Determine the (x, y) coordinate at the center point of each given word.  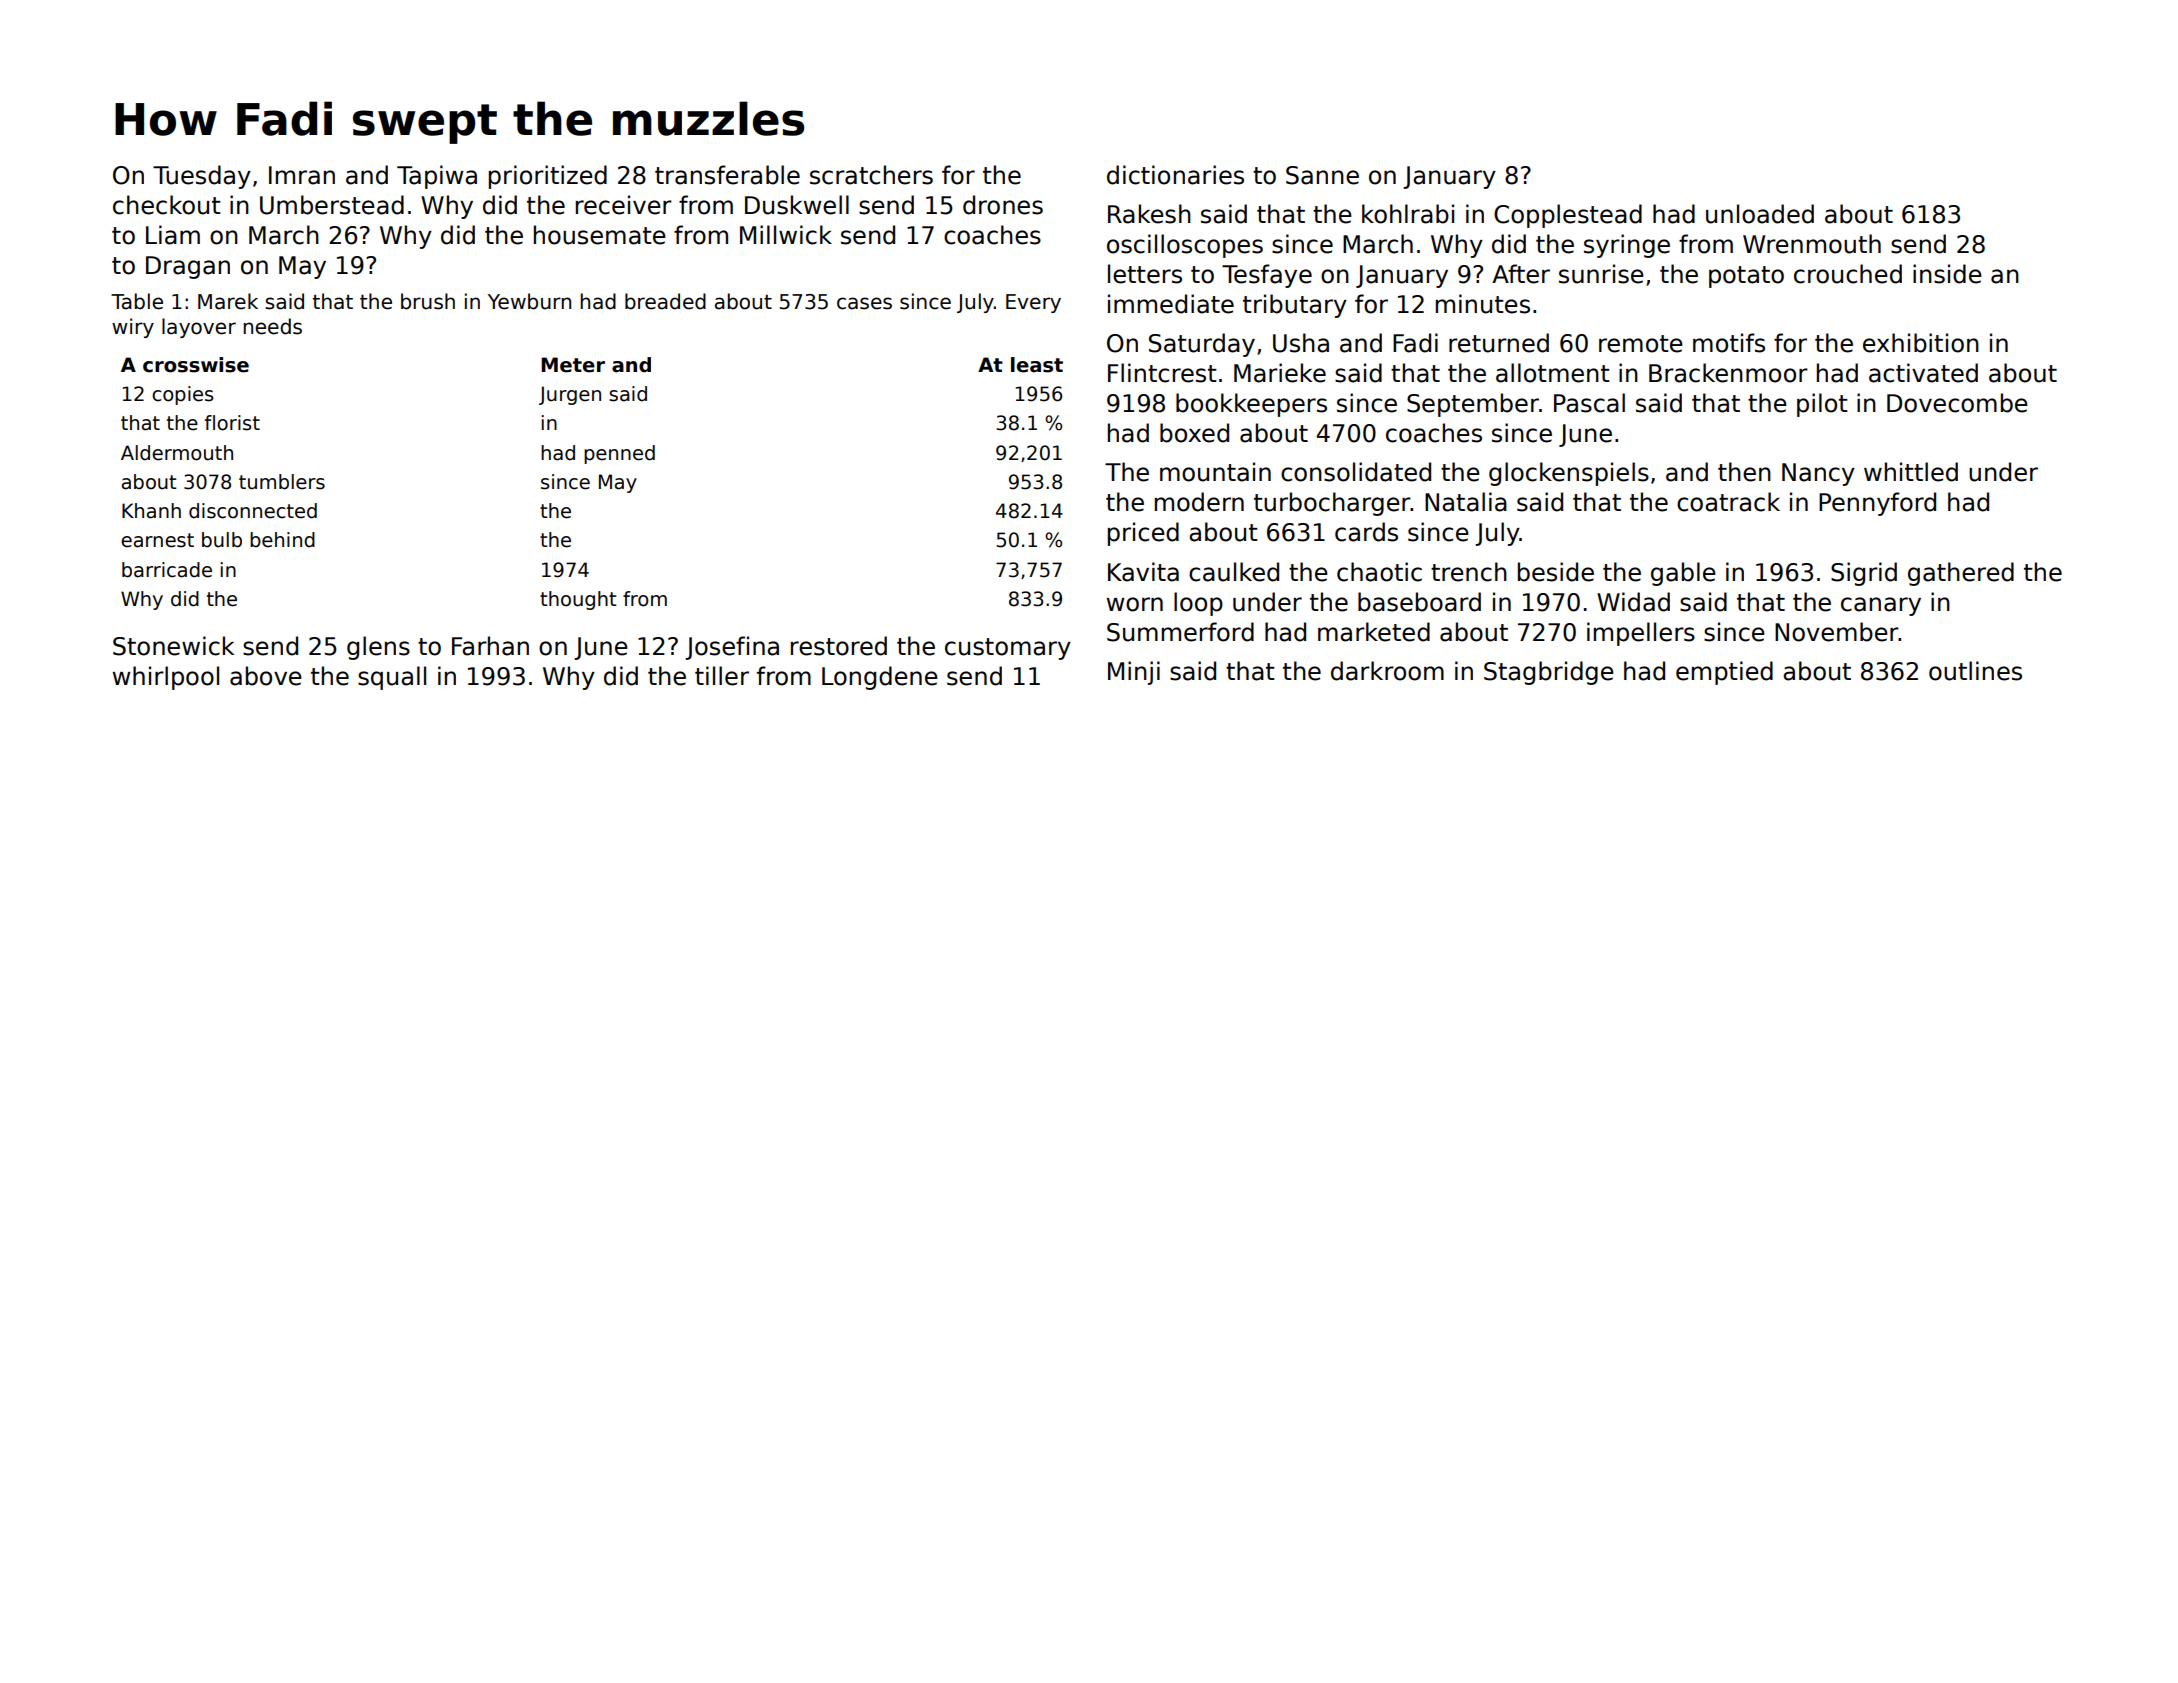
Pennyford (1877, 504)
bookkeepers (1251, 405)
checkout (167, 205)
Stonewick (173, 646)
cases (864, 303)
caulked (1234, 572)
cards (1366, 532)
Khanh (151, 511)
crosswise (196, 365)
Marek (228, 301)
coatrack (1728, 502)
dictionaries (1175, 175)
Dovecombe (1957, 403)
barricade (167, 570)
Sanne (1322, 175)
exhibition (1921, 343)
